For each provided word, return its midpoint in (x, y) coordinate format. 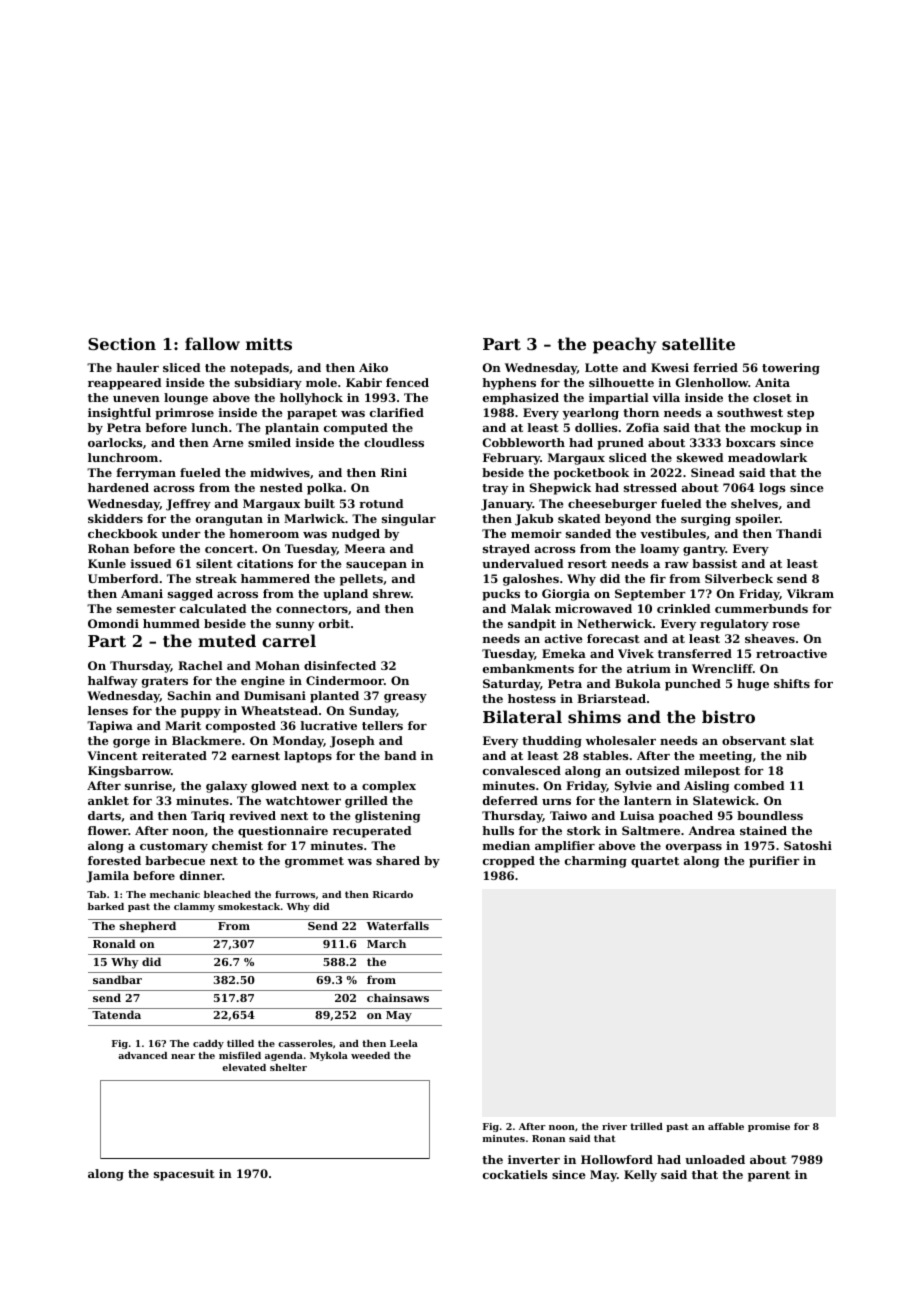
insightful (119, 414)
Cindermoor (345, 680)
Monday (298, 742)
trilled (646, 1126)
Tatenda (116, 1014)
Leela (404, 1043)
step (800, 414)
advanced (142, 1055)
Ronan (548, 1138)
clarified (397, 412)
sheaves (770, 638)
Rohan (108, 548)
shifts (792, 683)
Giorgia (566, 595)
